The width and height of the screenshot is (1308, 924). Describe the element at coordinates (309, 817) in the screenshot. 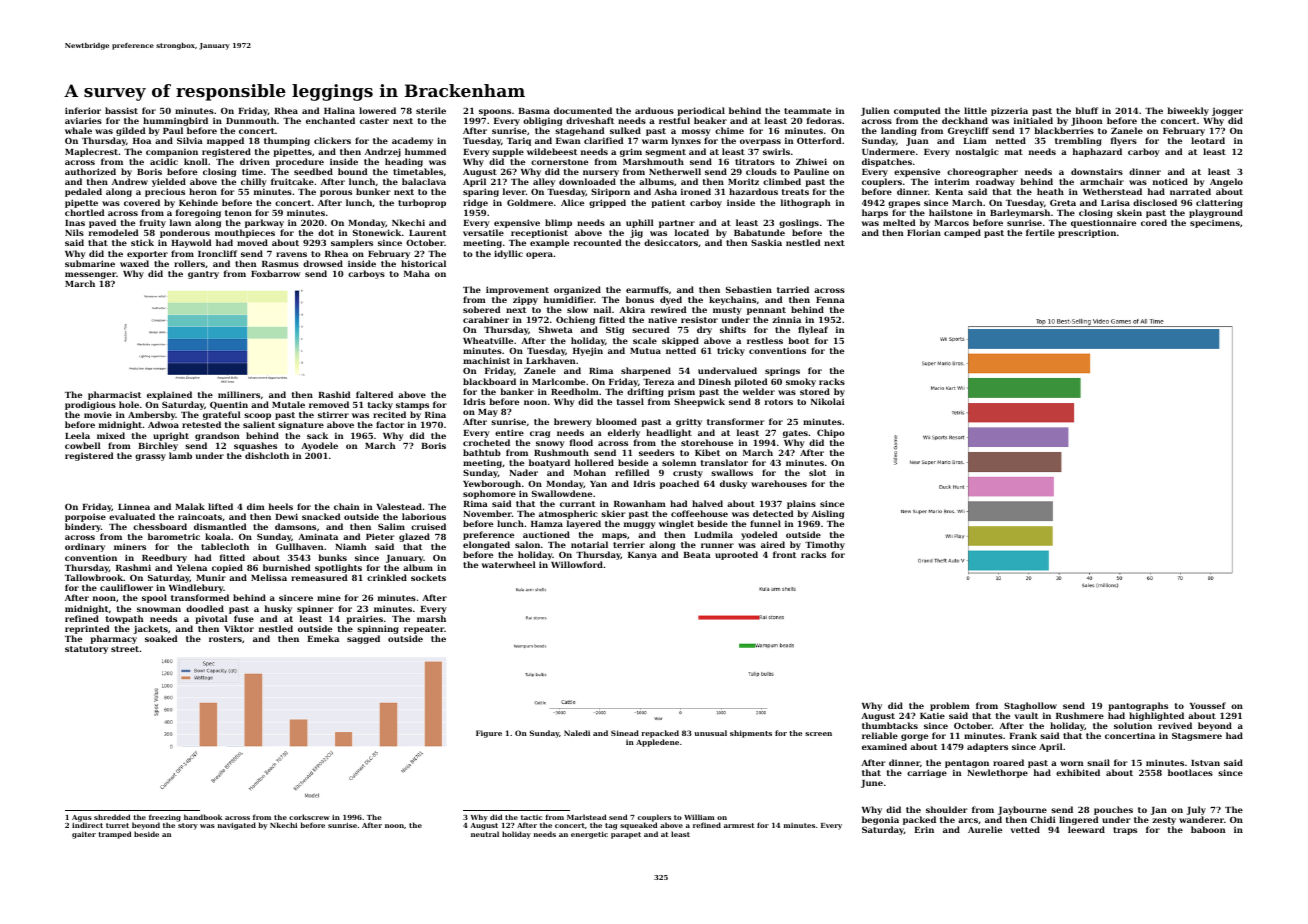

I see `corkscrew` at that location.
